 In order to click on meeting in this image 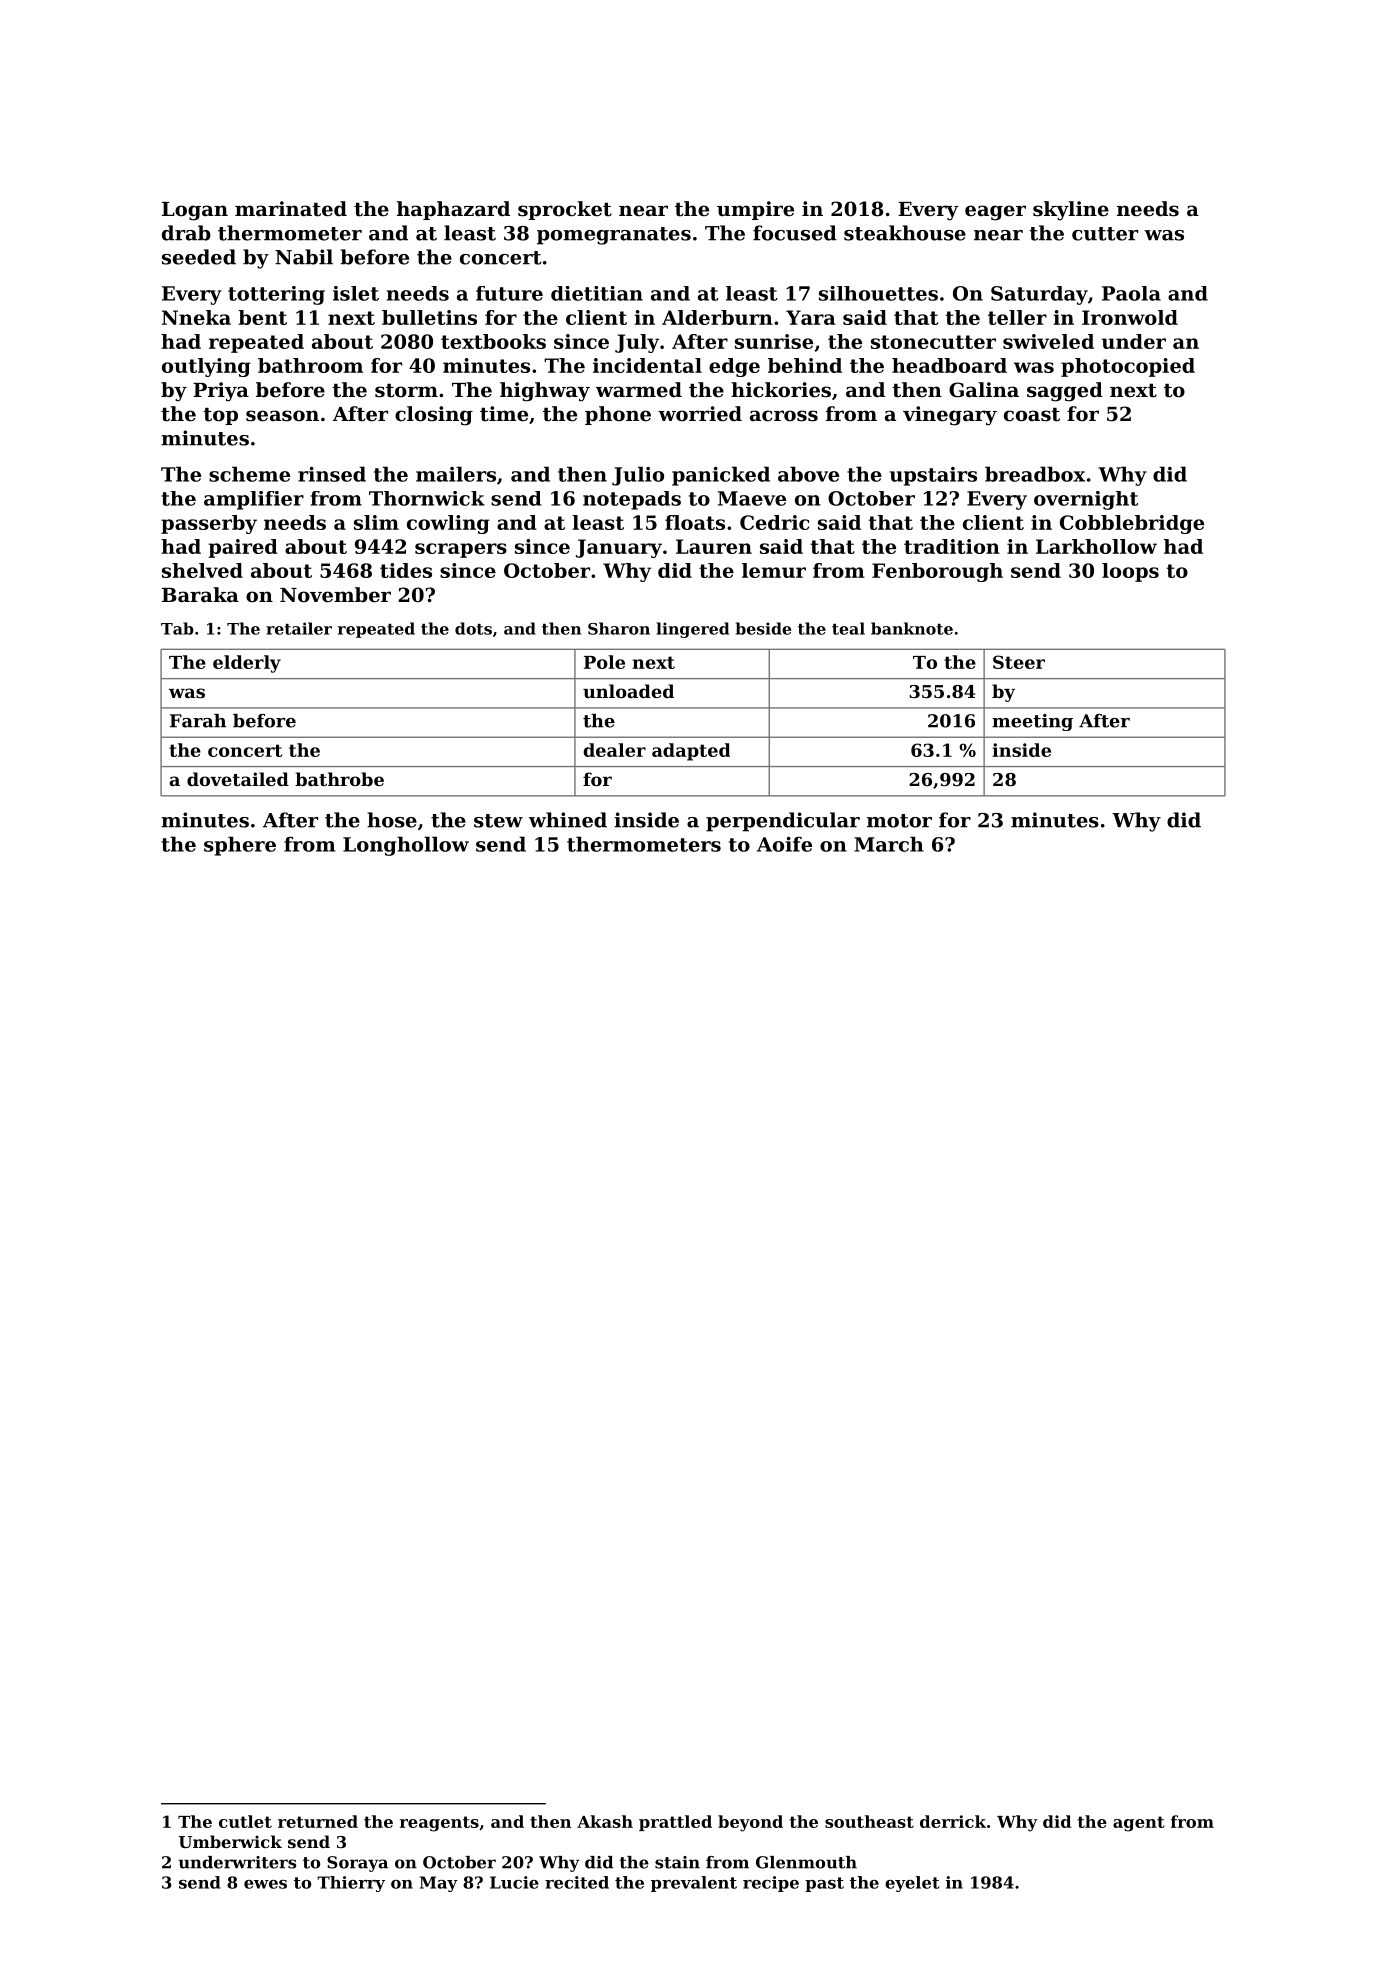, I will do `click(1032, 722)`.
